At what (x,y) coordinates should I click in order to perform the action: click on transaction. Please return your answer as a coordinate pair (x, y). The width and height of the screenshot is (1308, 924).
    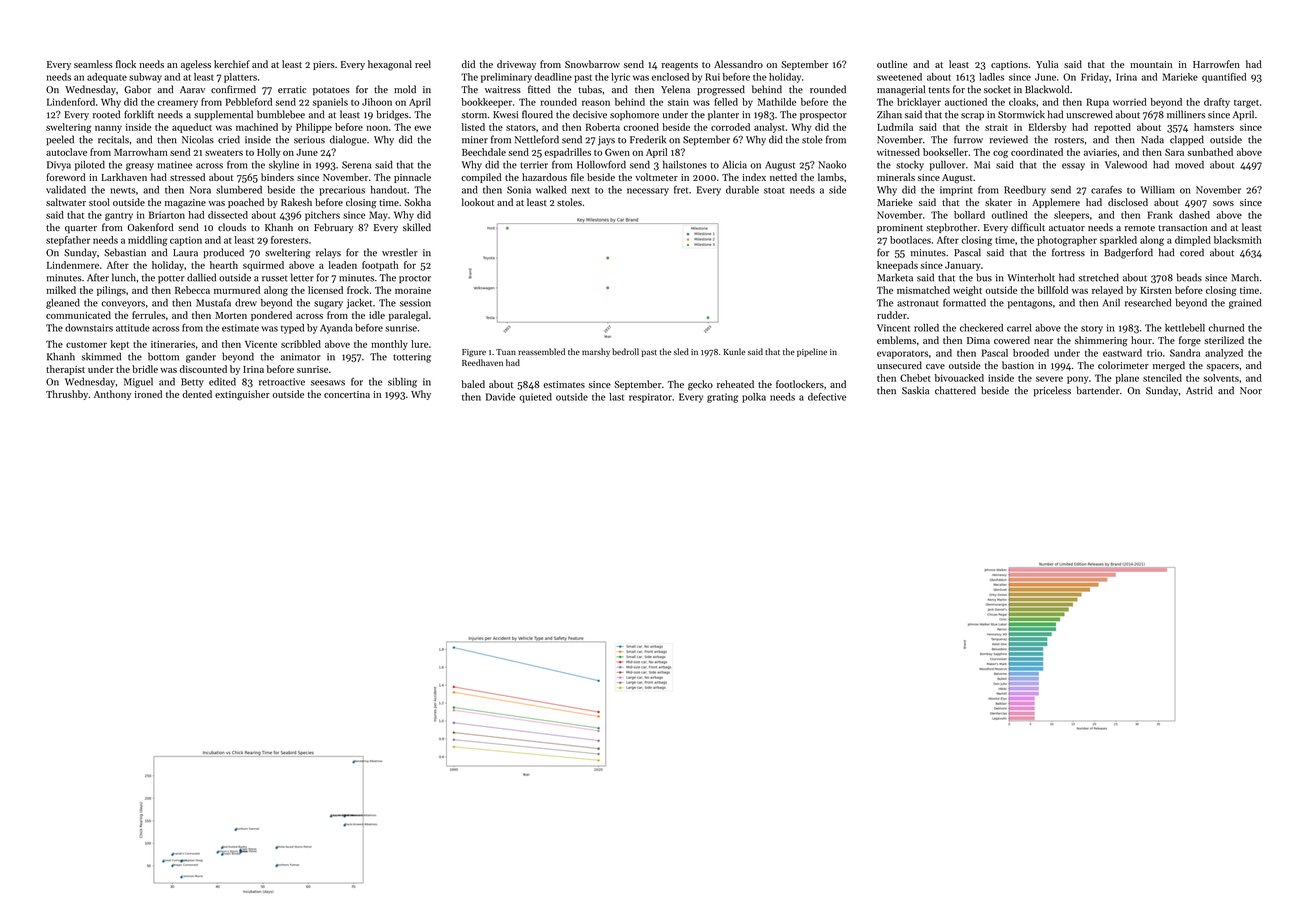
    Looking at the image, I should click on (1182, 227).
